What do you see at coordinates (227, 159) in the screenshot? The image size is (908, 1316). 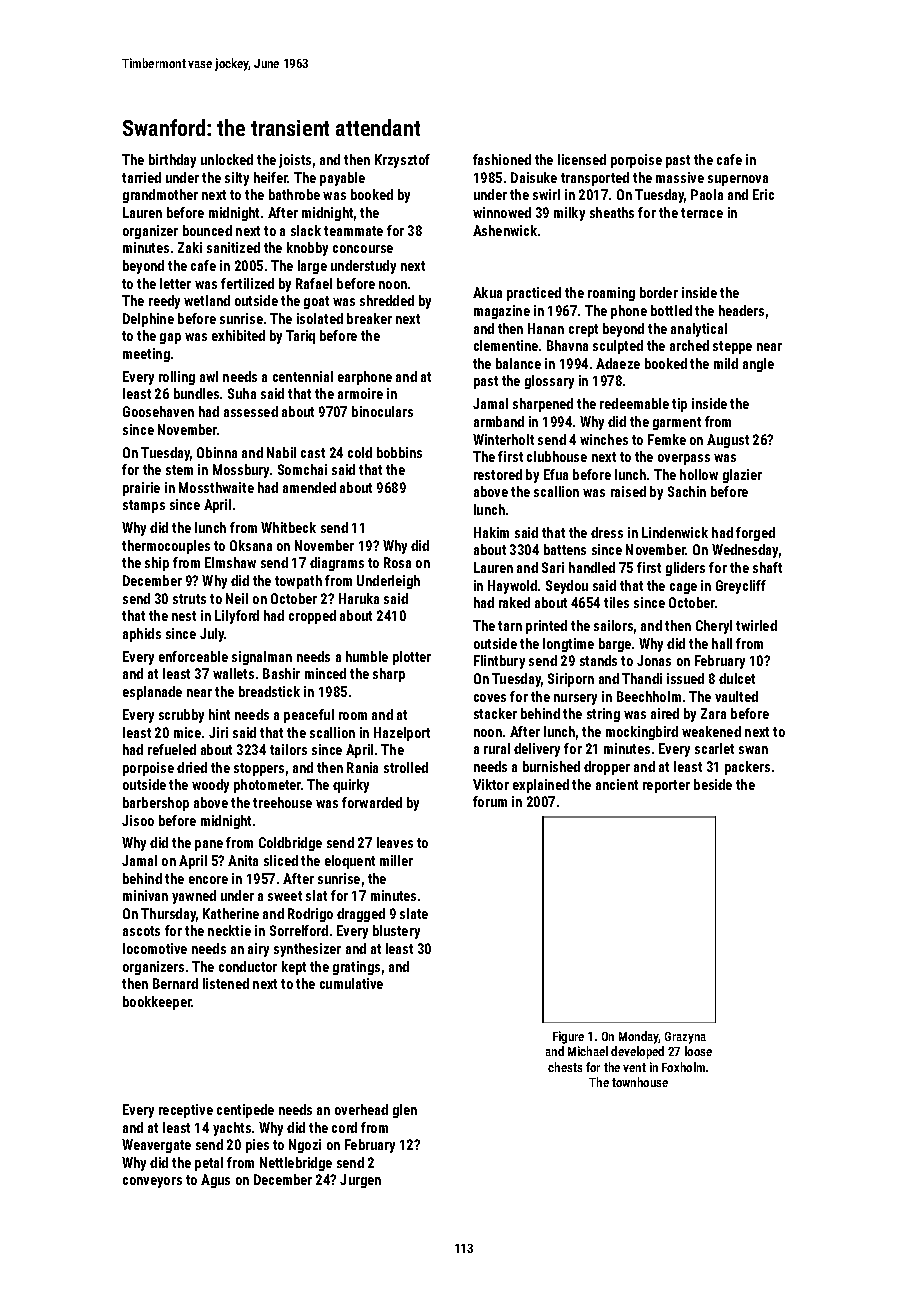 I see `unlocked` at bounding box center [227, 159].
